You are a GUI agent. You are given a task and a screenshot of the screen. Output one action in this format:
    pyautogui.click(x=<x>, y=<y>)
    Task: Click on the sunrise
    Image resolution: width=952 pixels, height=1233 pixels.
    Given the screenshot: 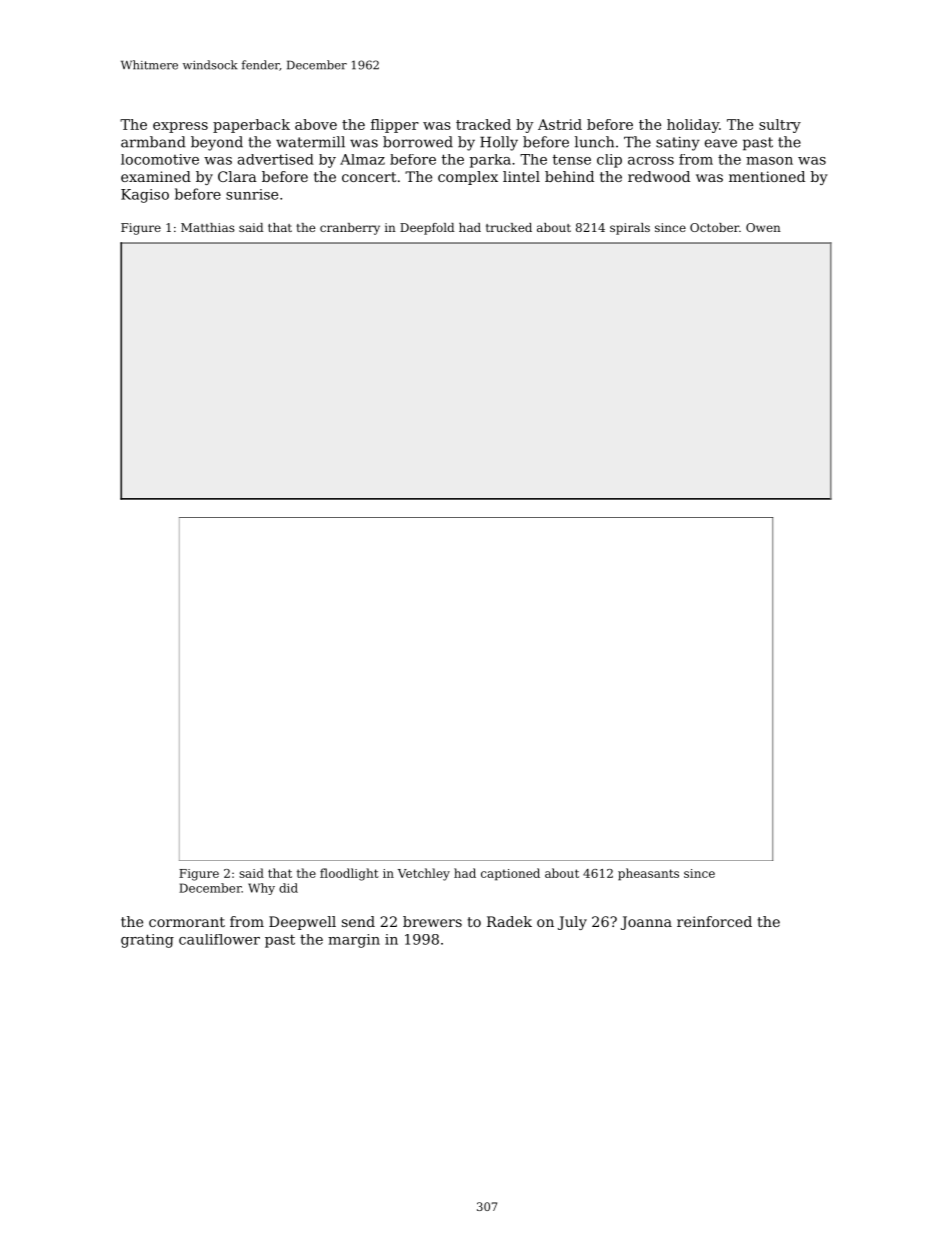 What is the action you would take?
    pyautogui.click(x=252, y=194)
